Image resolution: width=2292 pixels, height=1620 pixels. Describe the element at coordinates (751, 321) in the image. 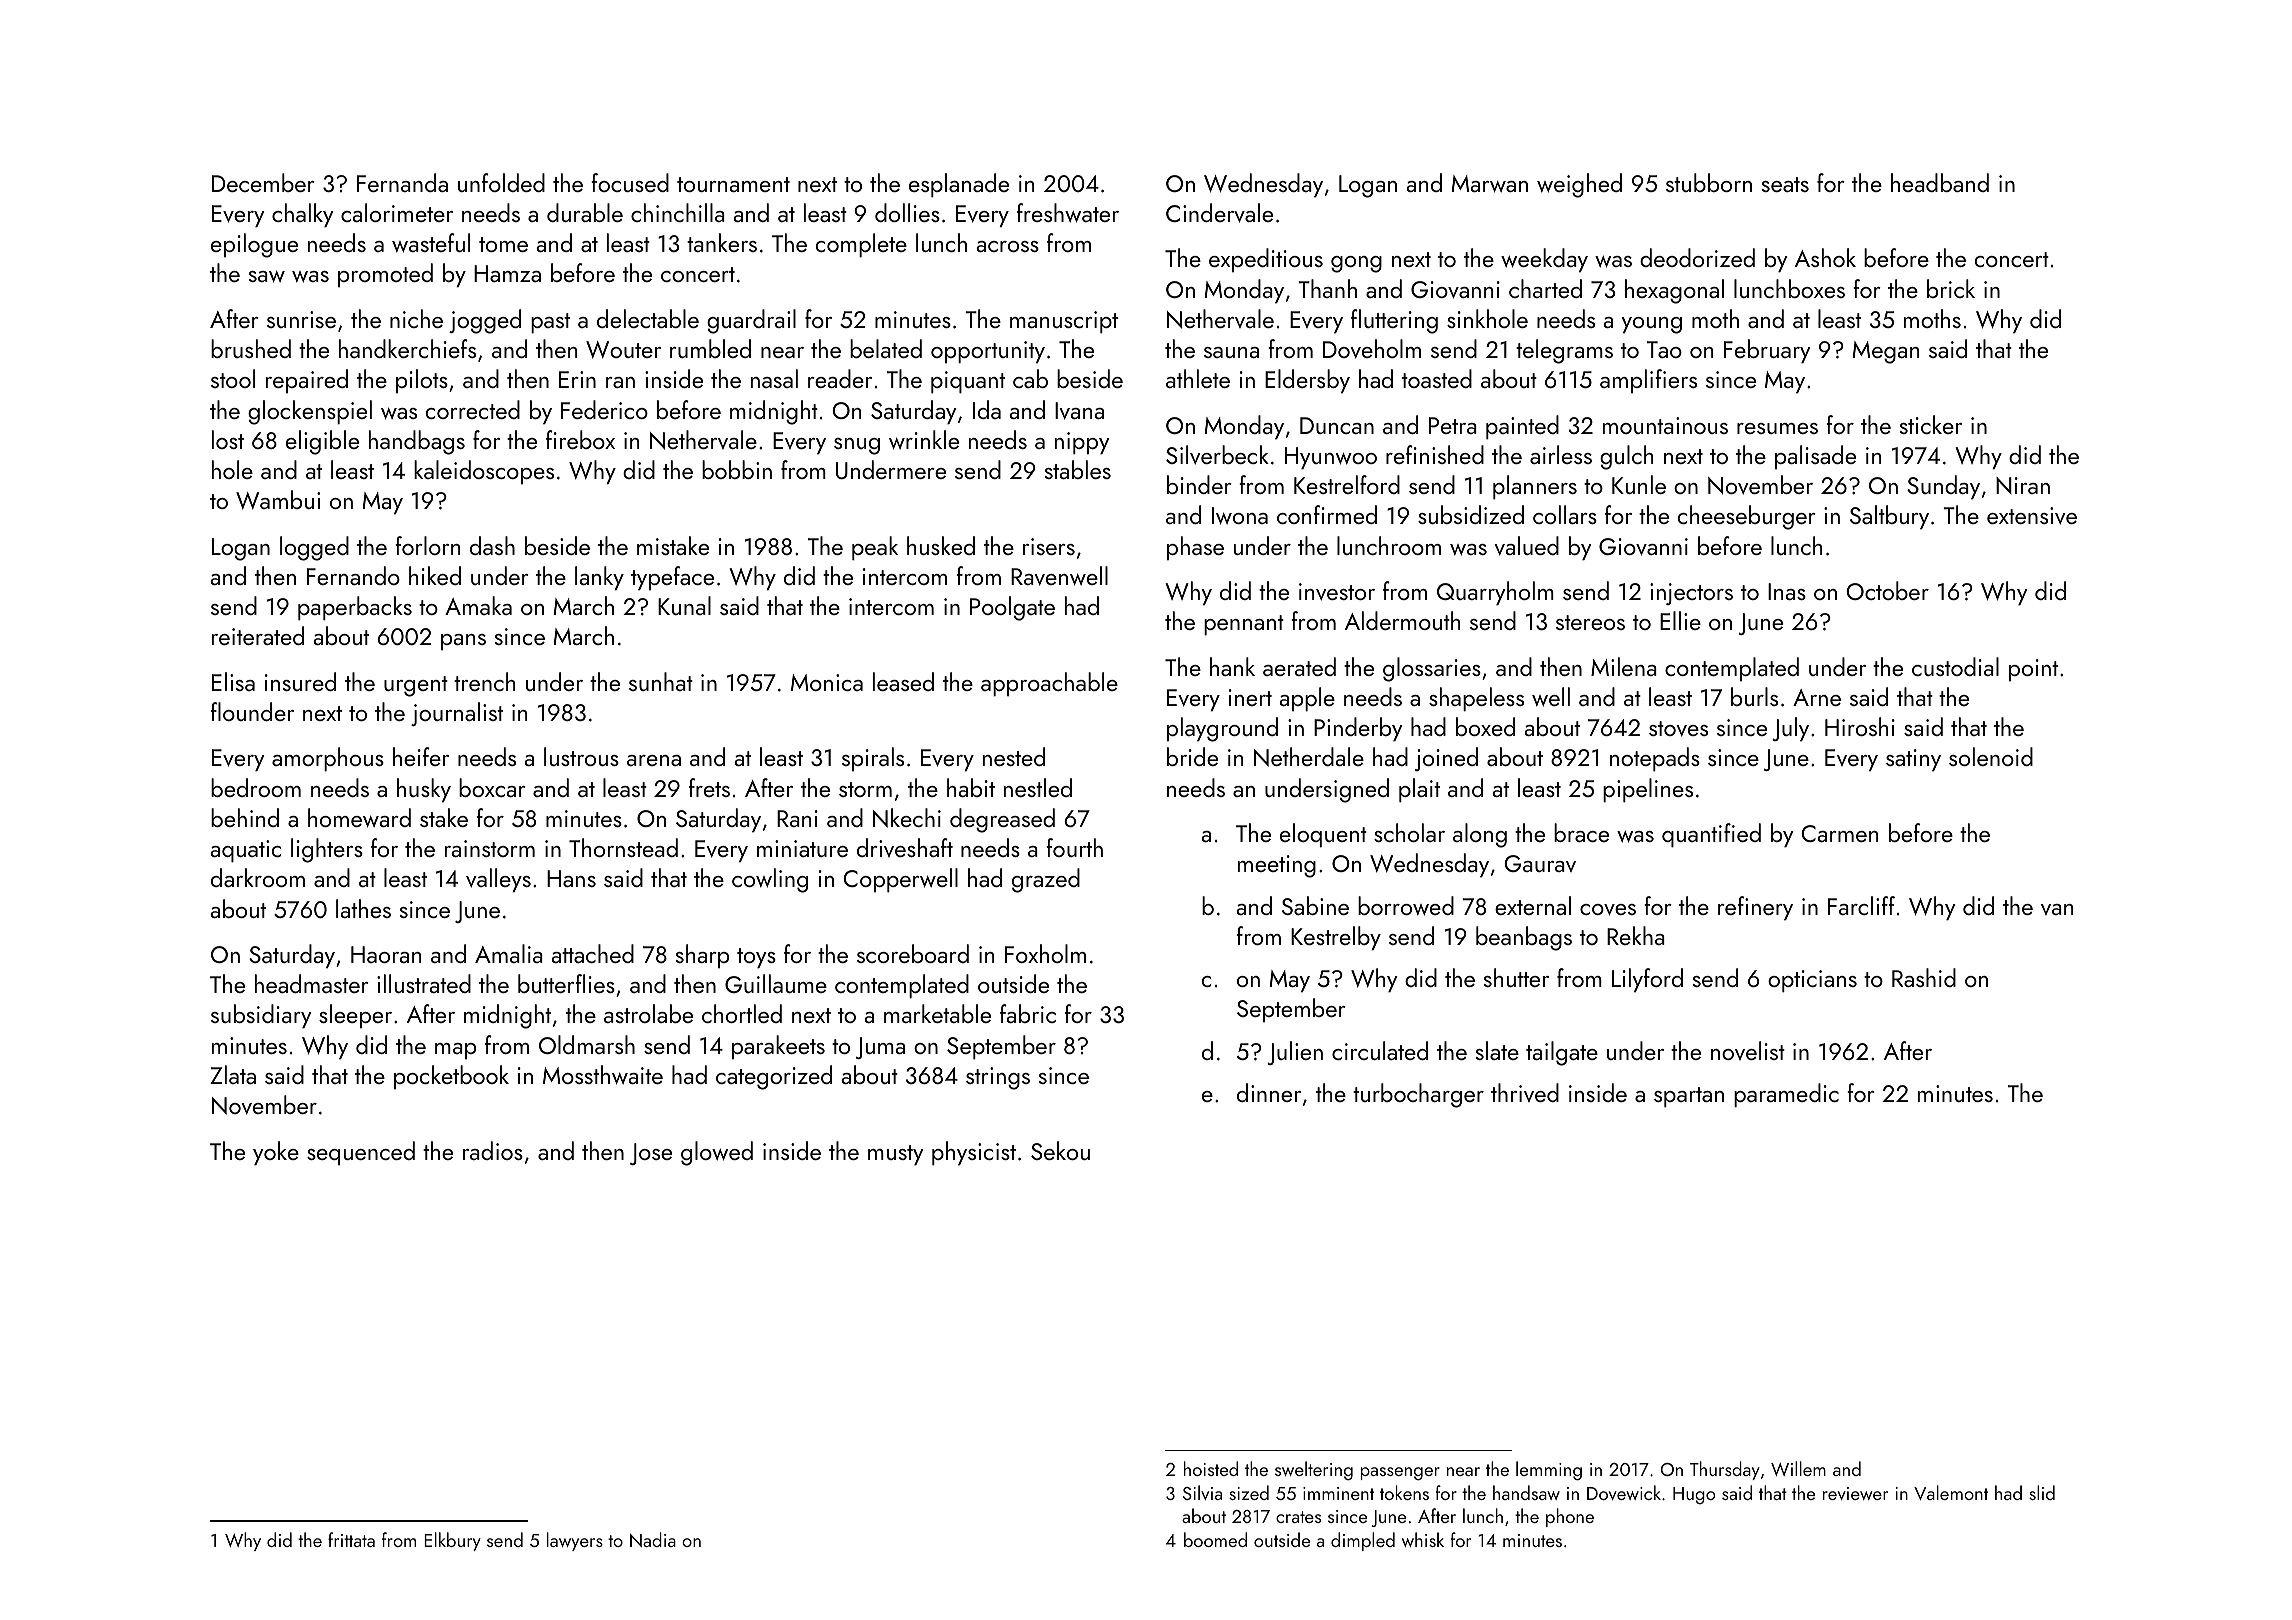

I see `guardrail` at that location.
